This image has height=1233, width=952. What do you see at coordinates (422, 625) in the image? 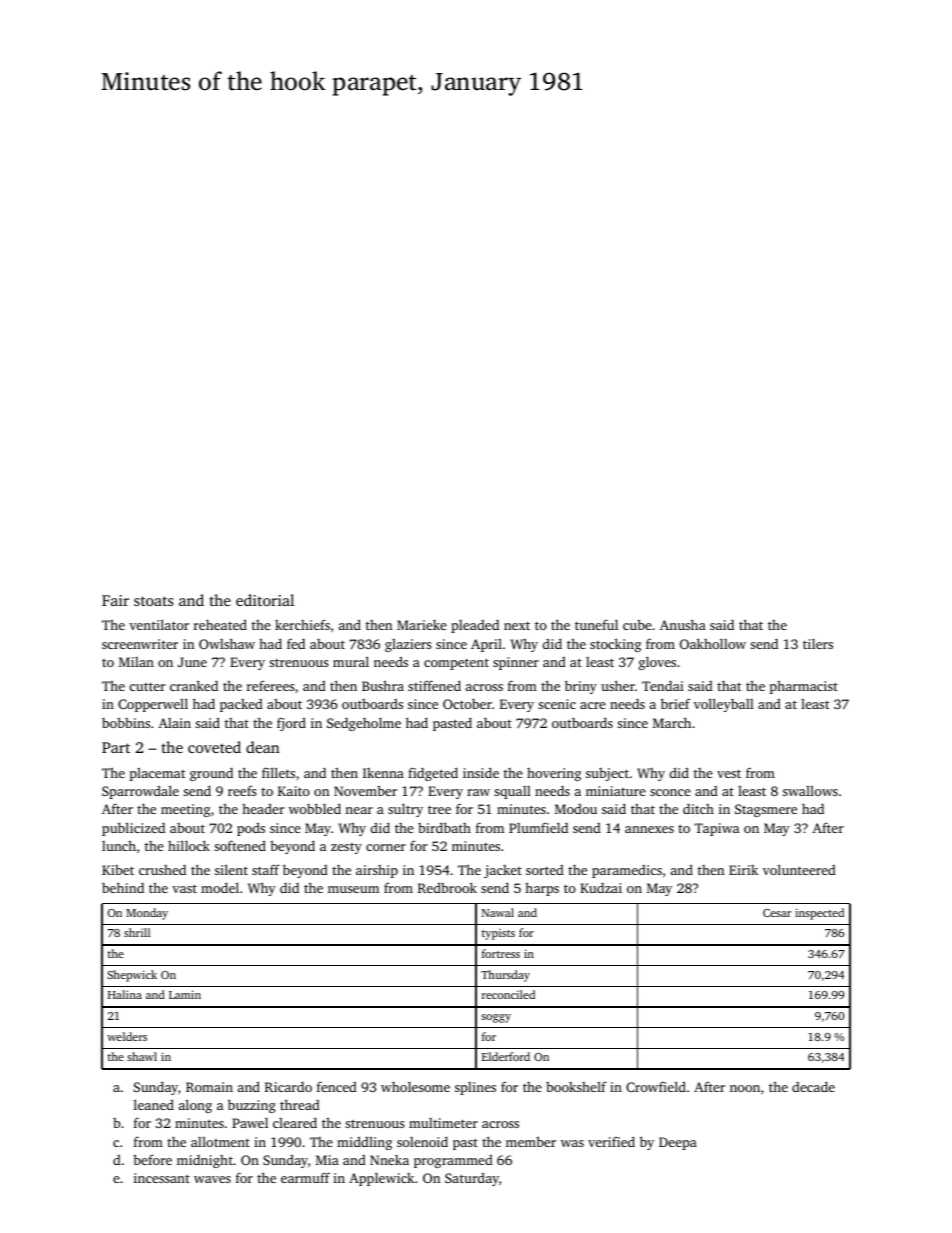
I see `Marieke` at bounding box center [422, 625].
